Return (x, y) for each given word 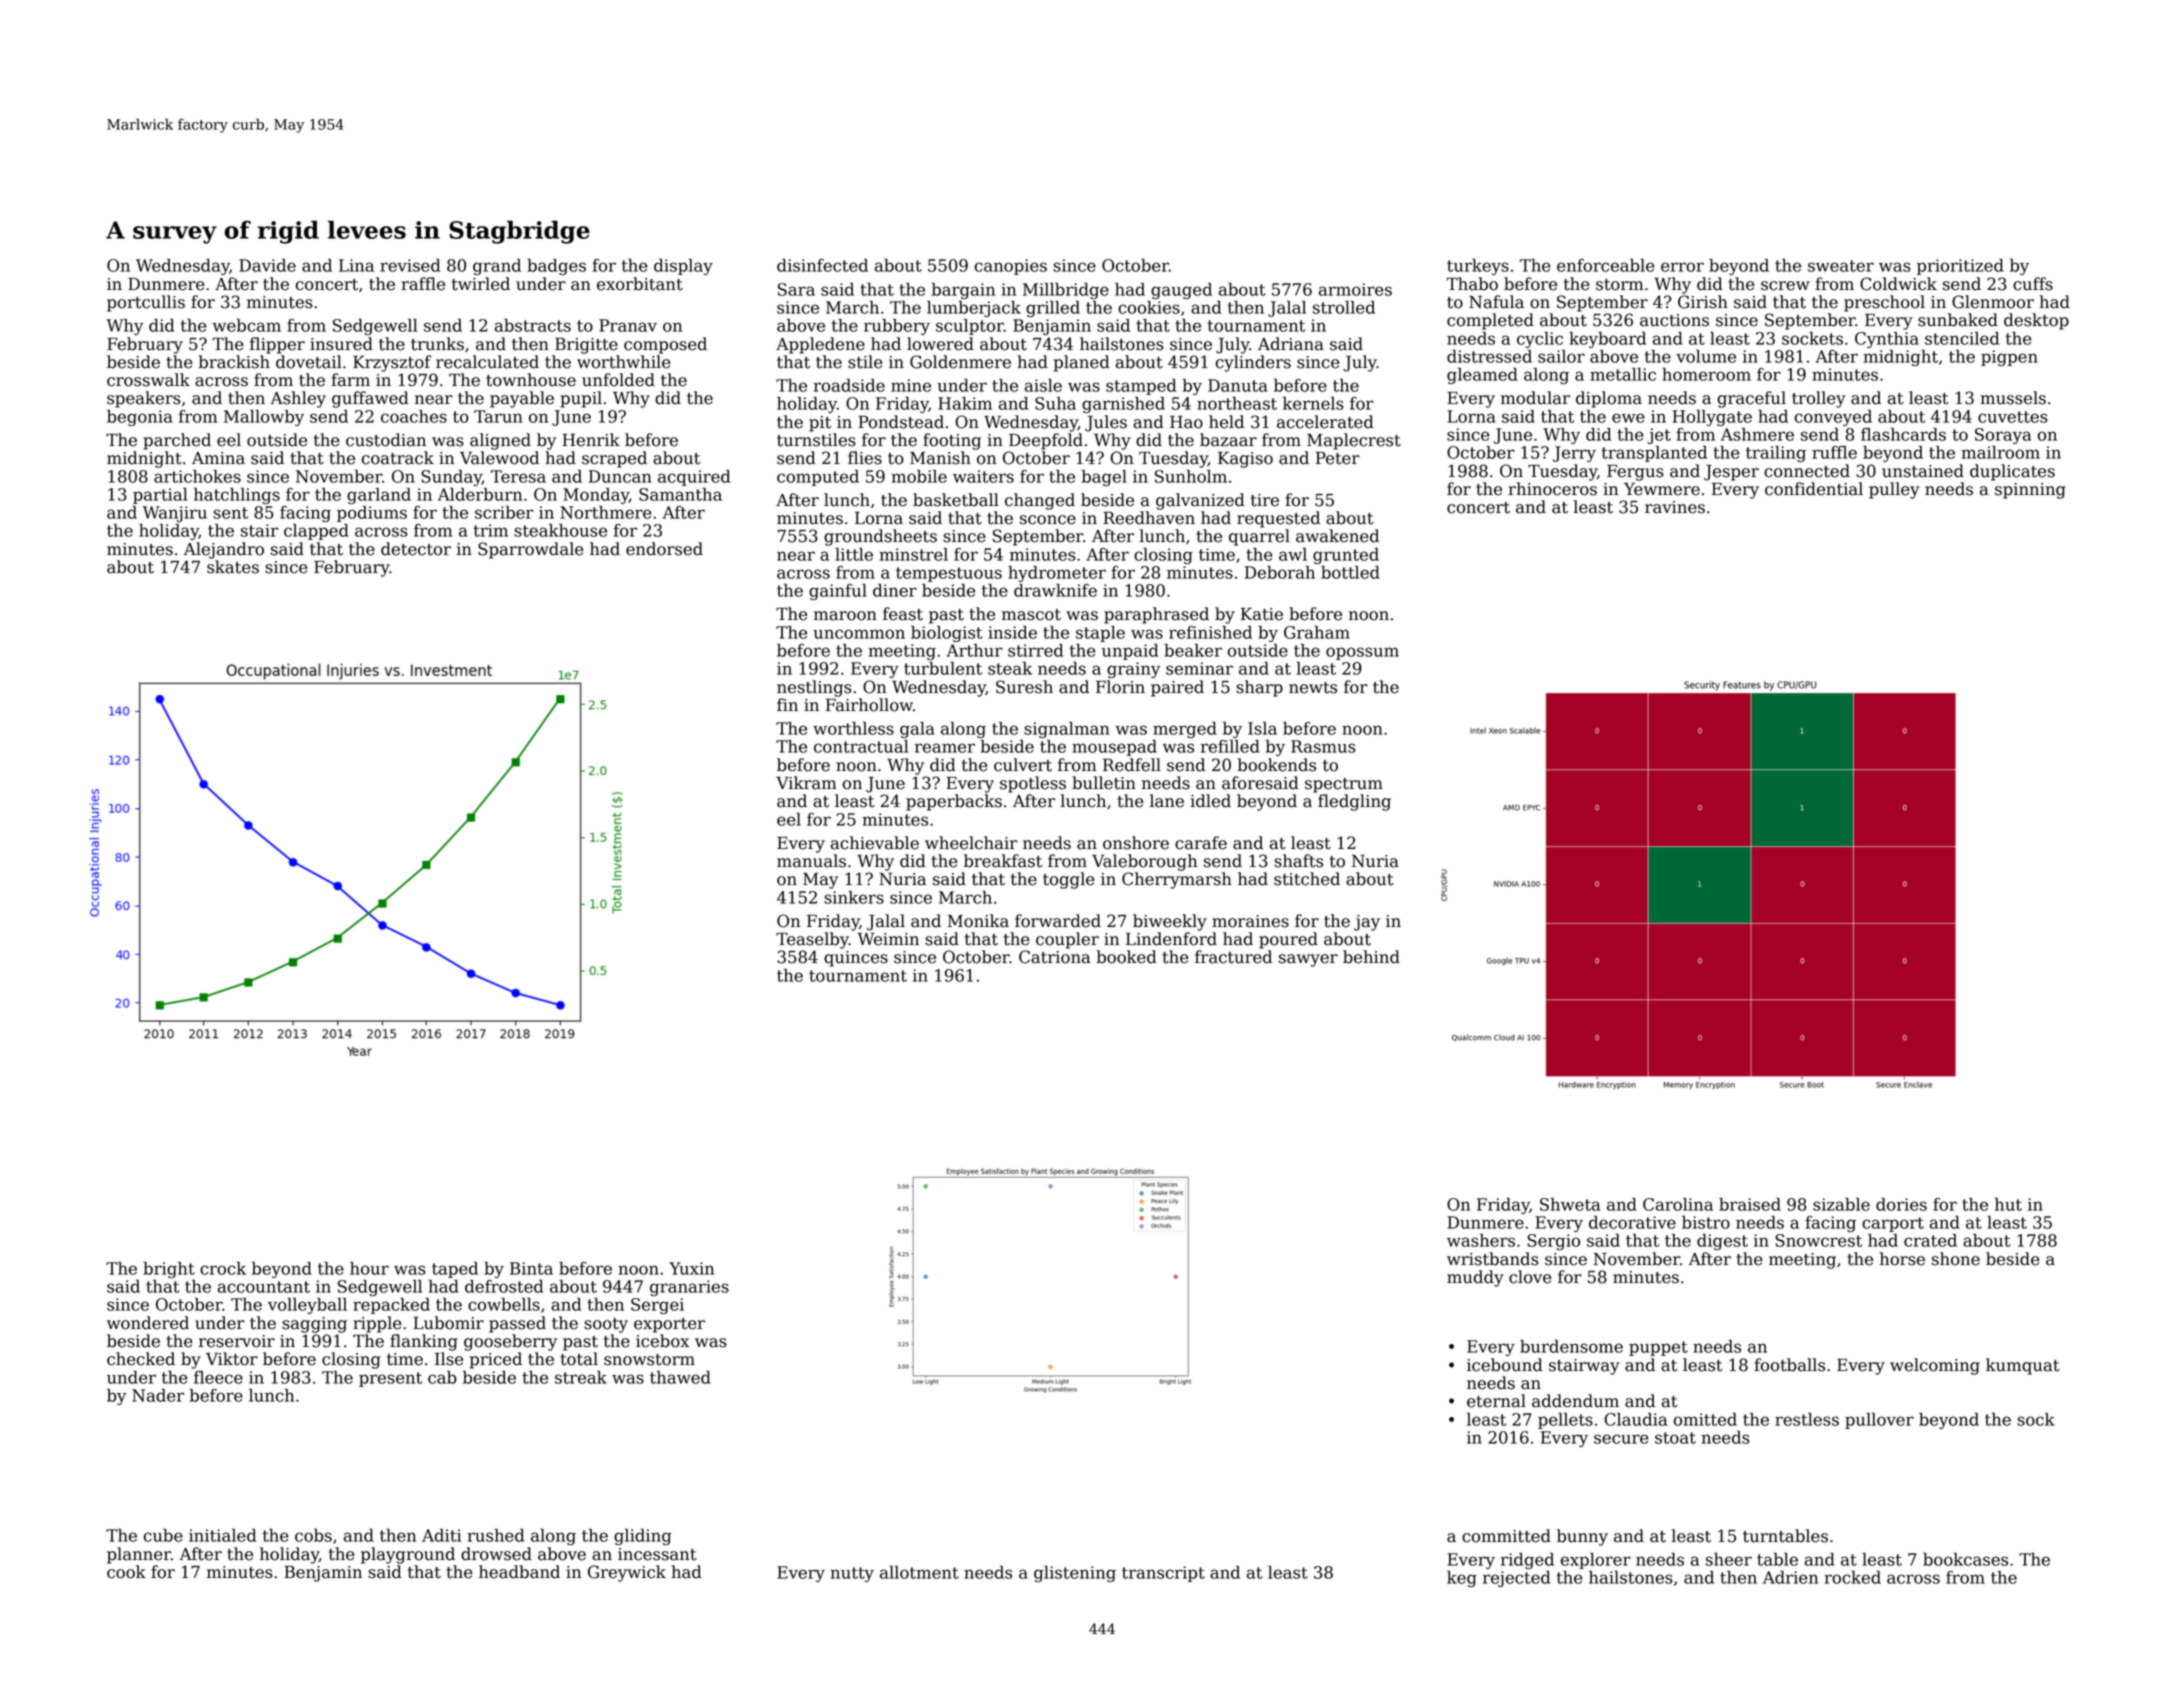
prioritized (1960, 267)
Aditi (441, 1535)
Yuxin (691, 1268)
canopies (1011, 267)
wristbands (1493, 1259)
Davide (267, 265)
